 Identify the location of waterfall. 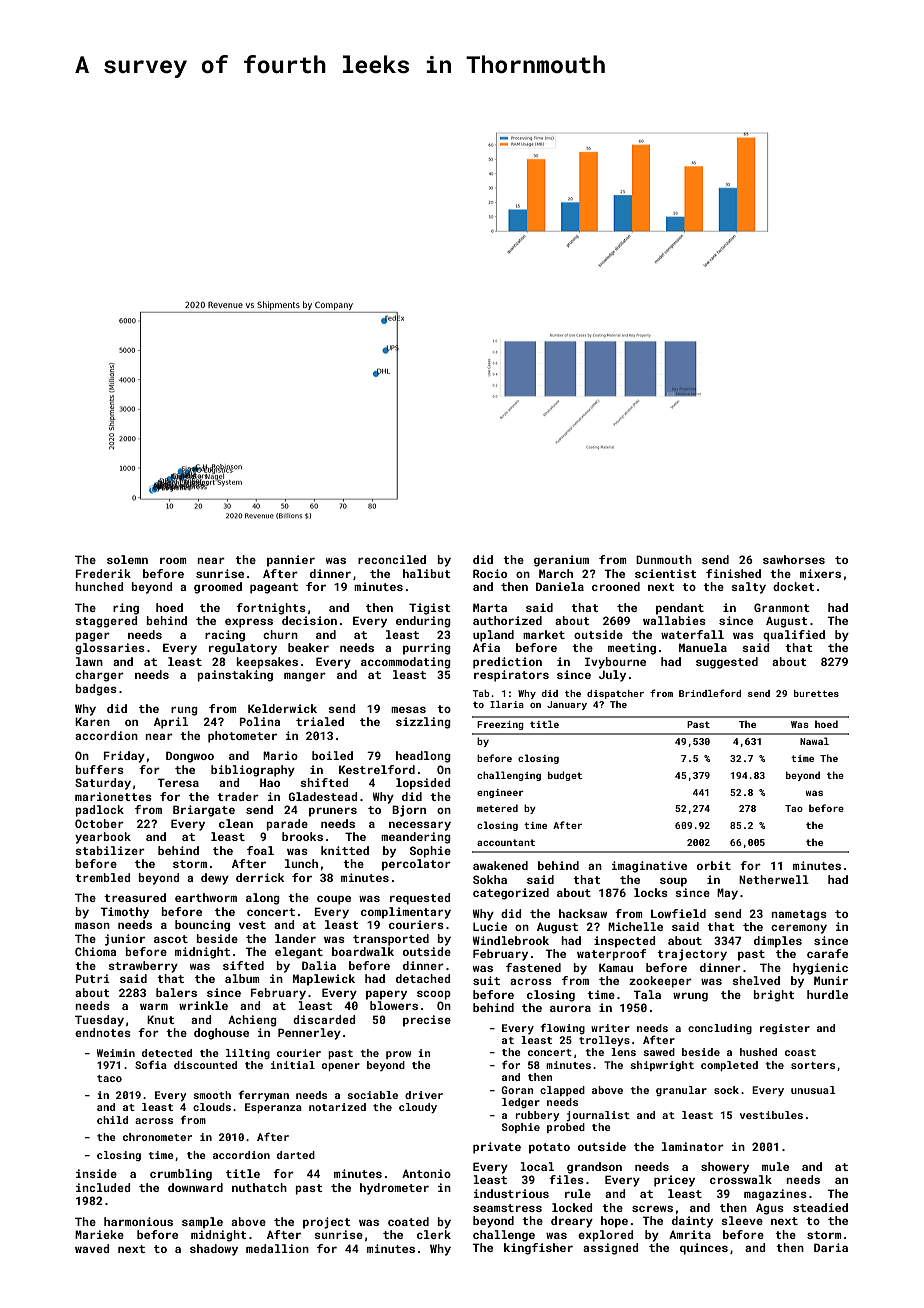
(692, 634).
